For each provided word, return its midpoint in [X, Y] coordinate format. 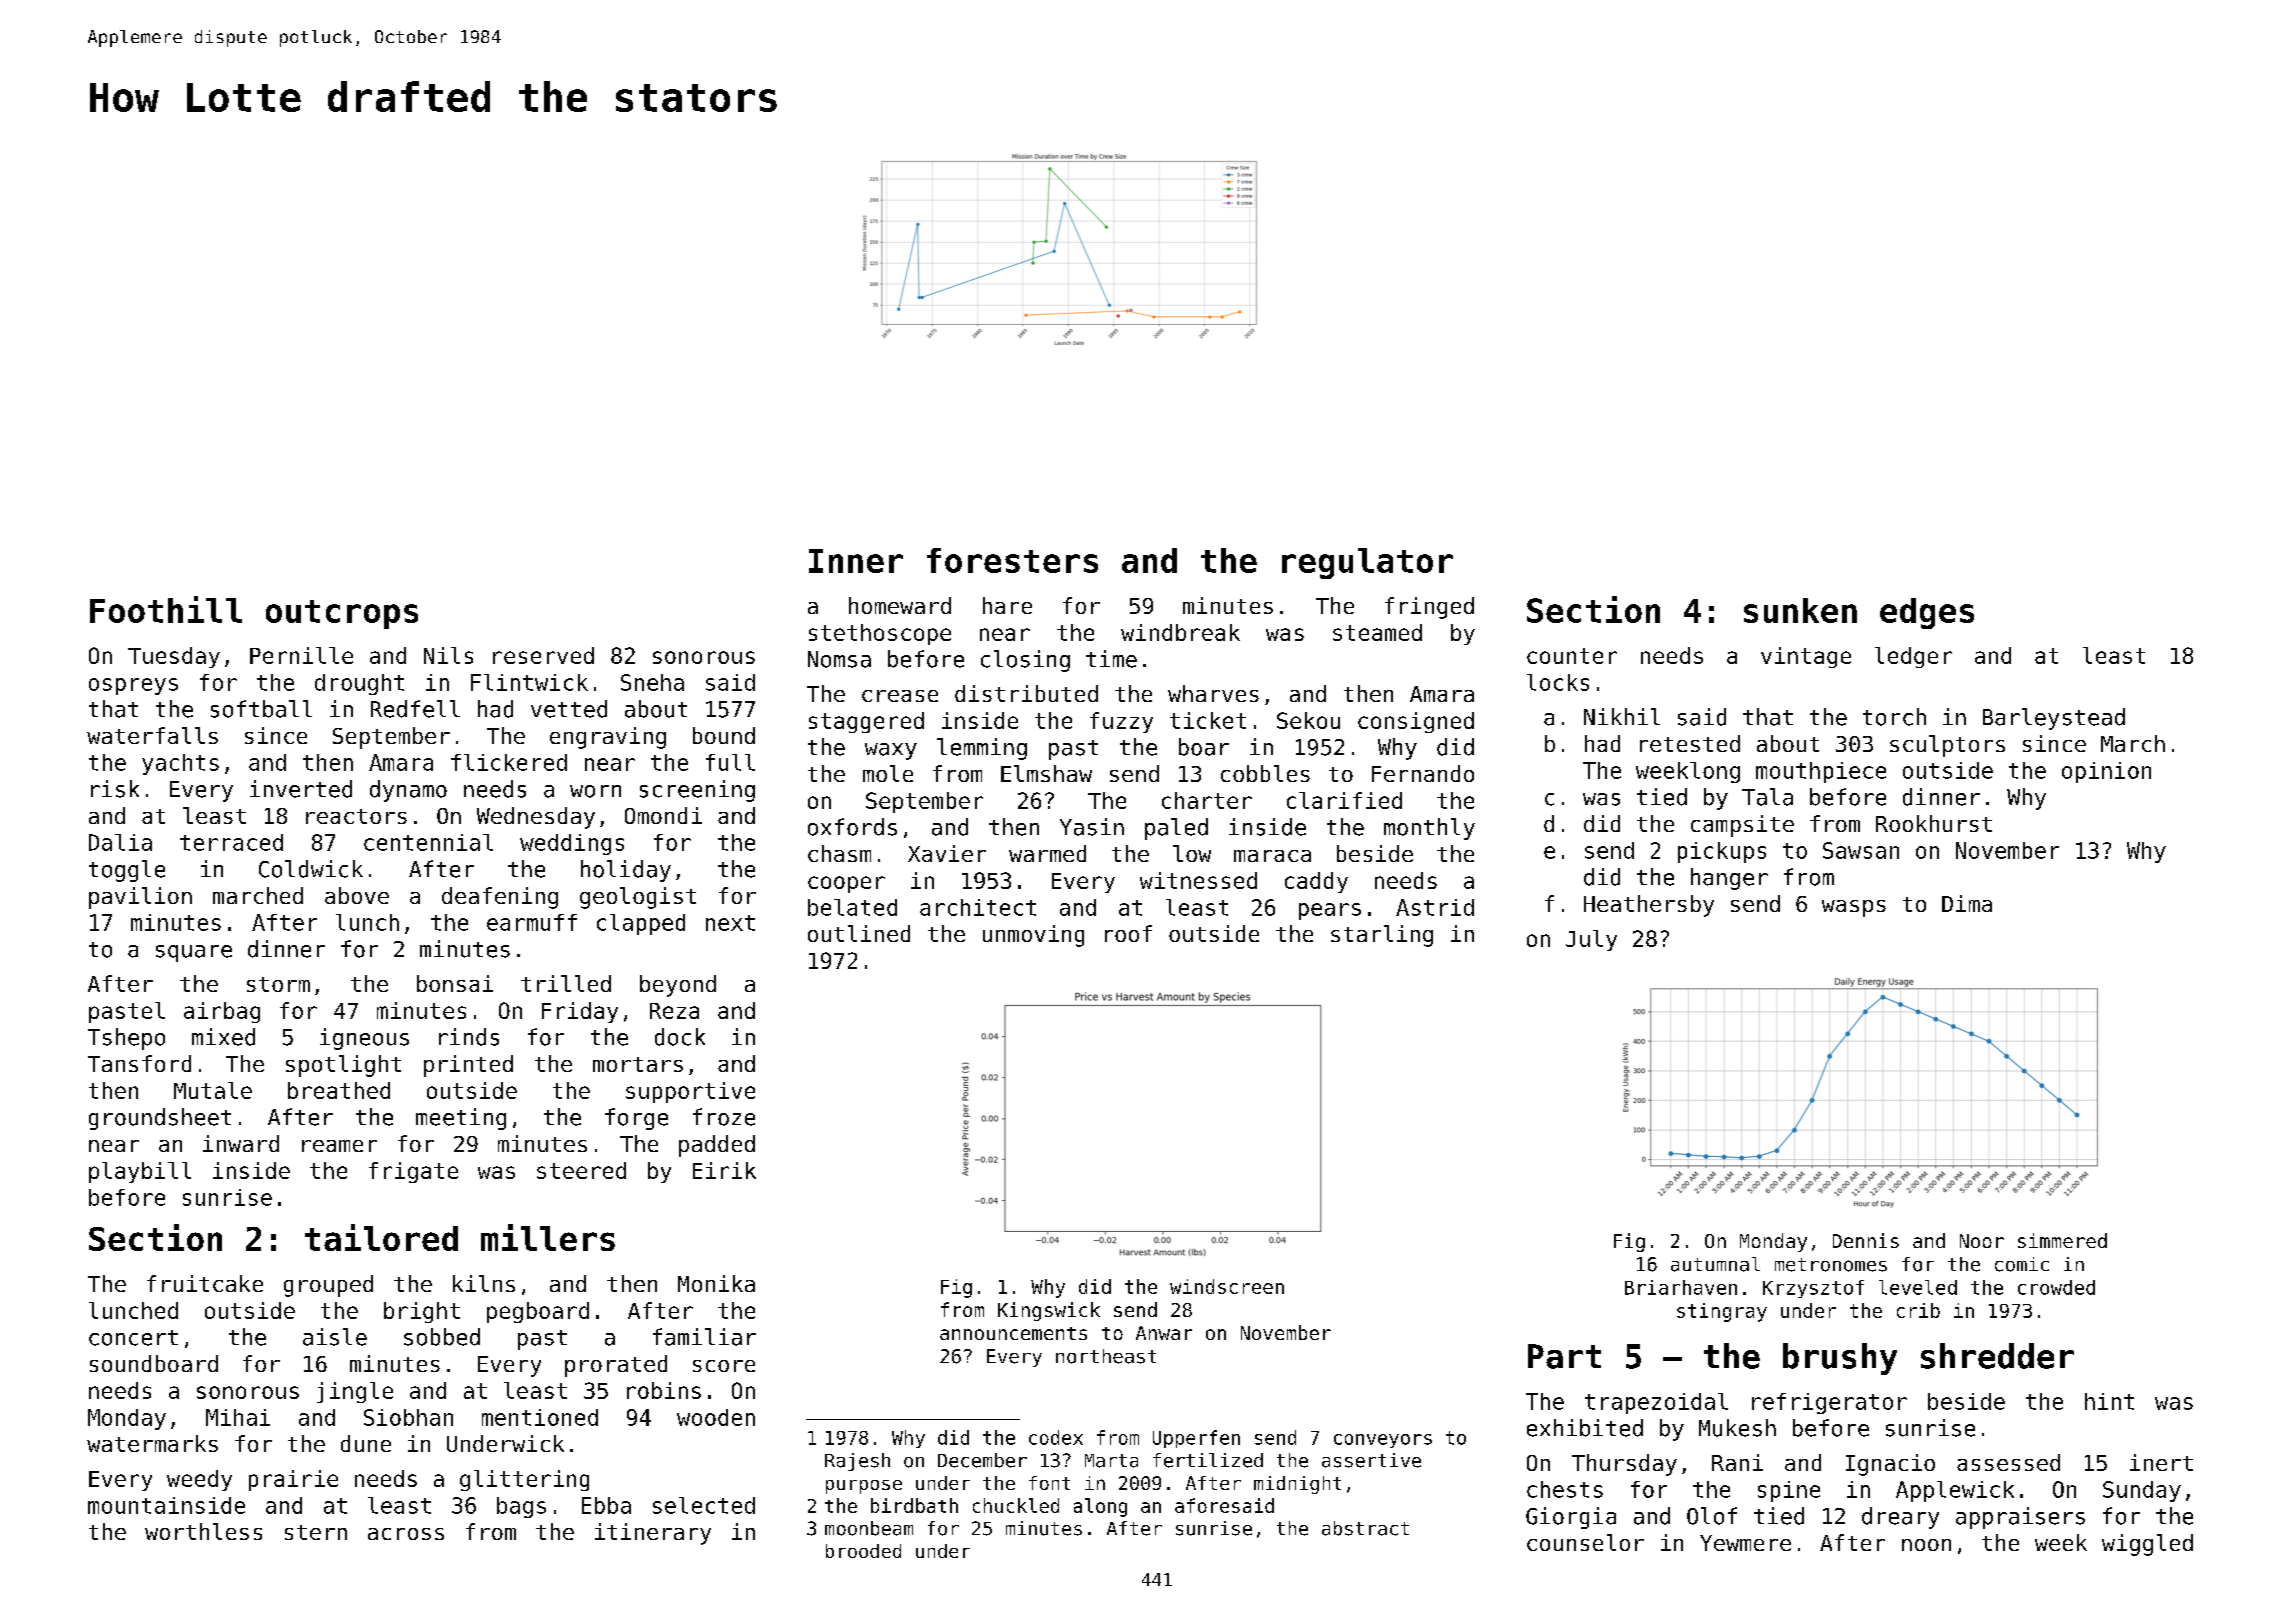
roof [1128, 933]
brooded [863, 1551]
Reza [674, 1011]
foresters [1012, 560]
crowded [2056, 1287]
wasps [1854, 908]
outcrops [342, 614]
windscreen [1227, 1286]
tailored [381, 1237]
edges [1927, 613]
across [406, 1534]
